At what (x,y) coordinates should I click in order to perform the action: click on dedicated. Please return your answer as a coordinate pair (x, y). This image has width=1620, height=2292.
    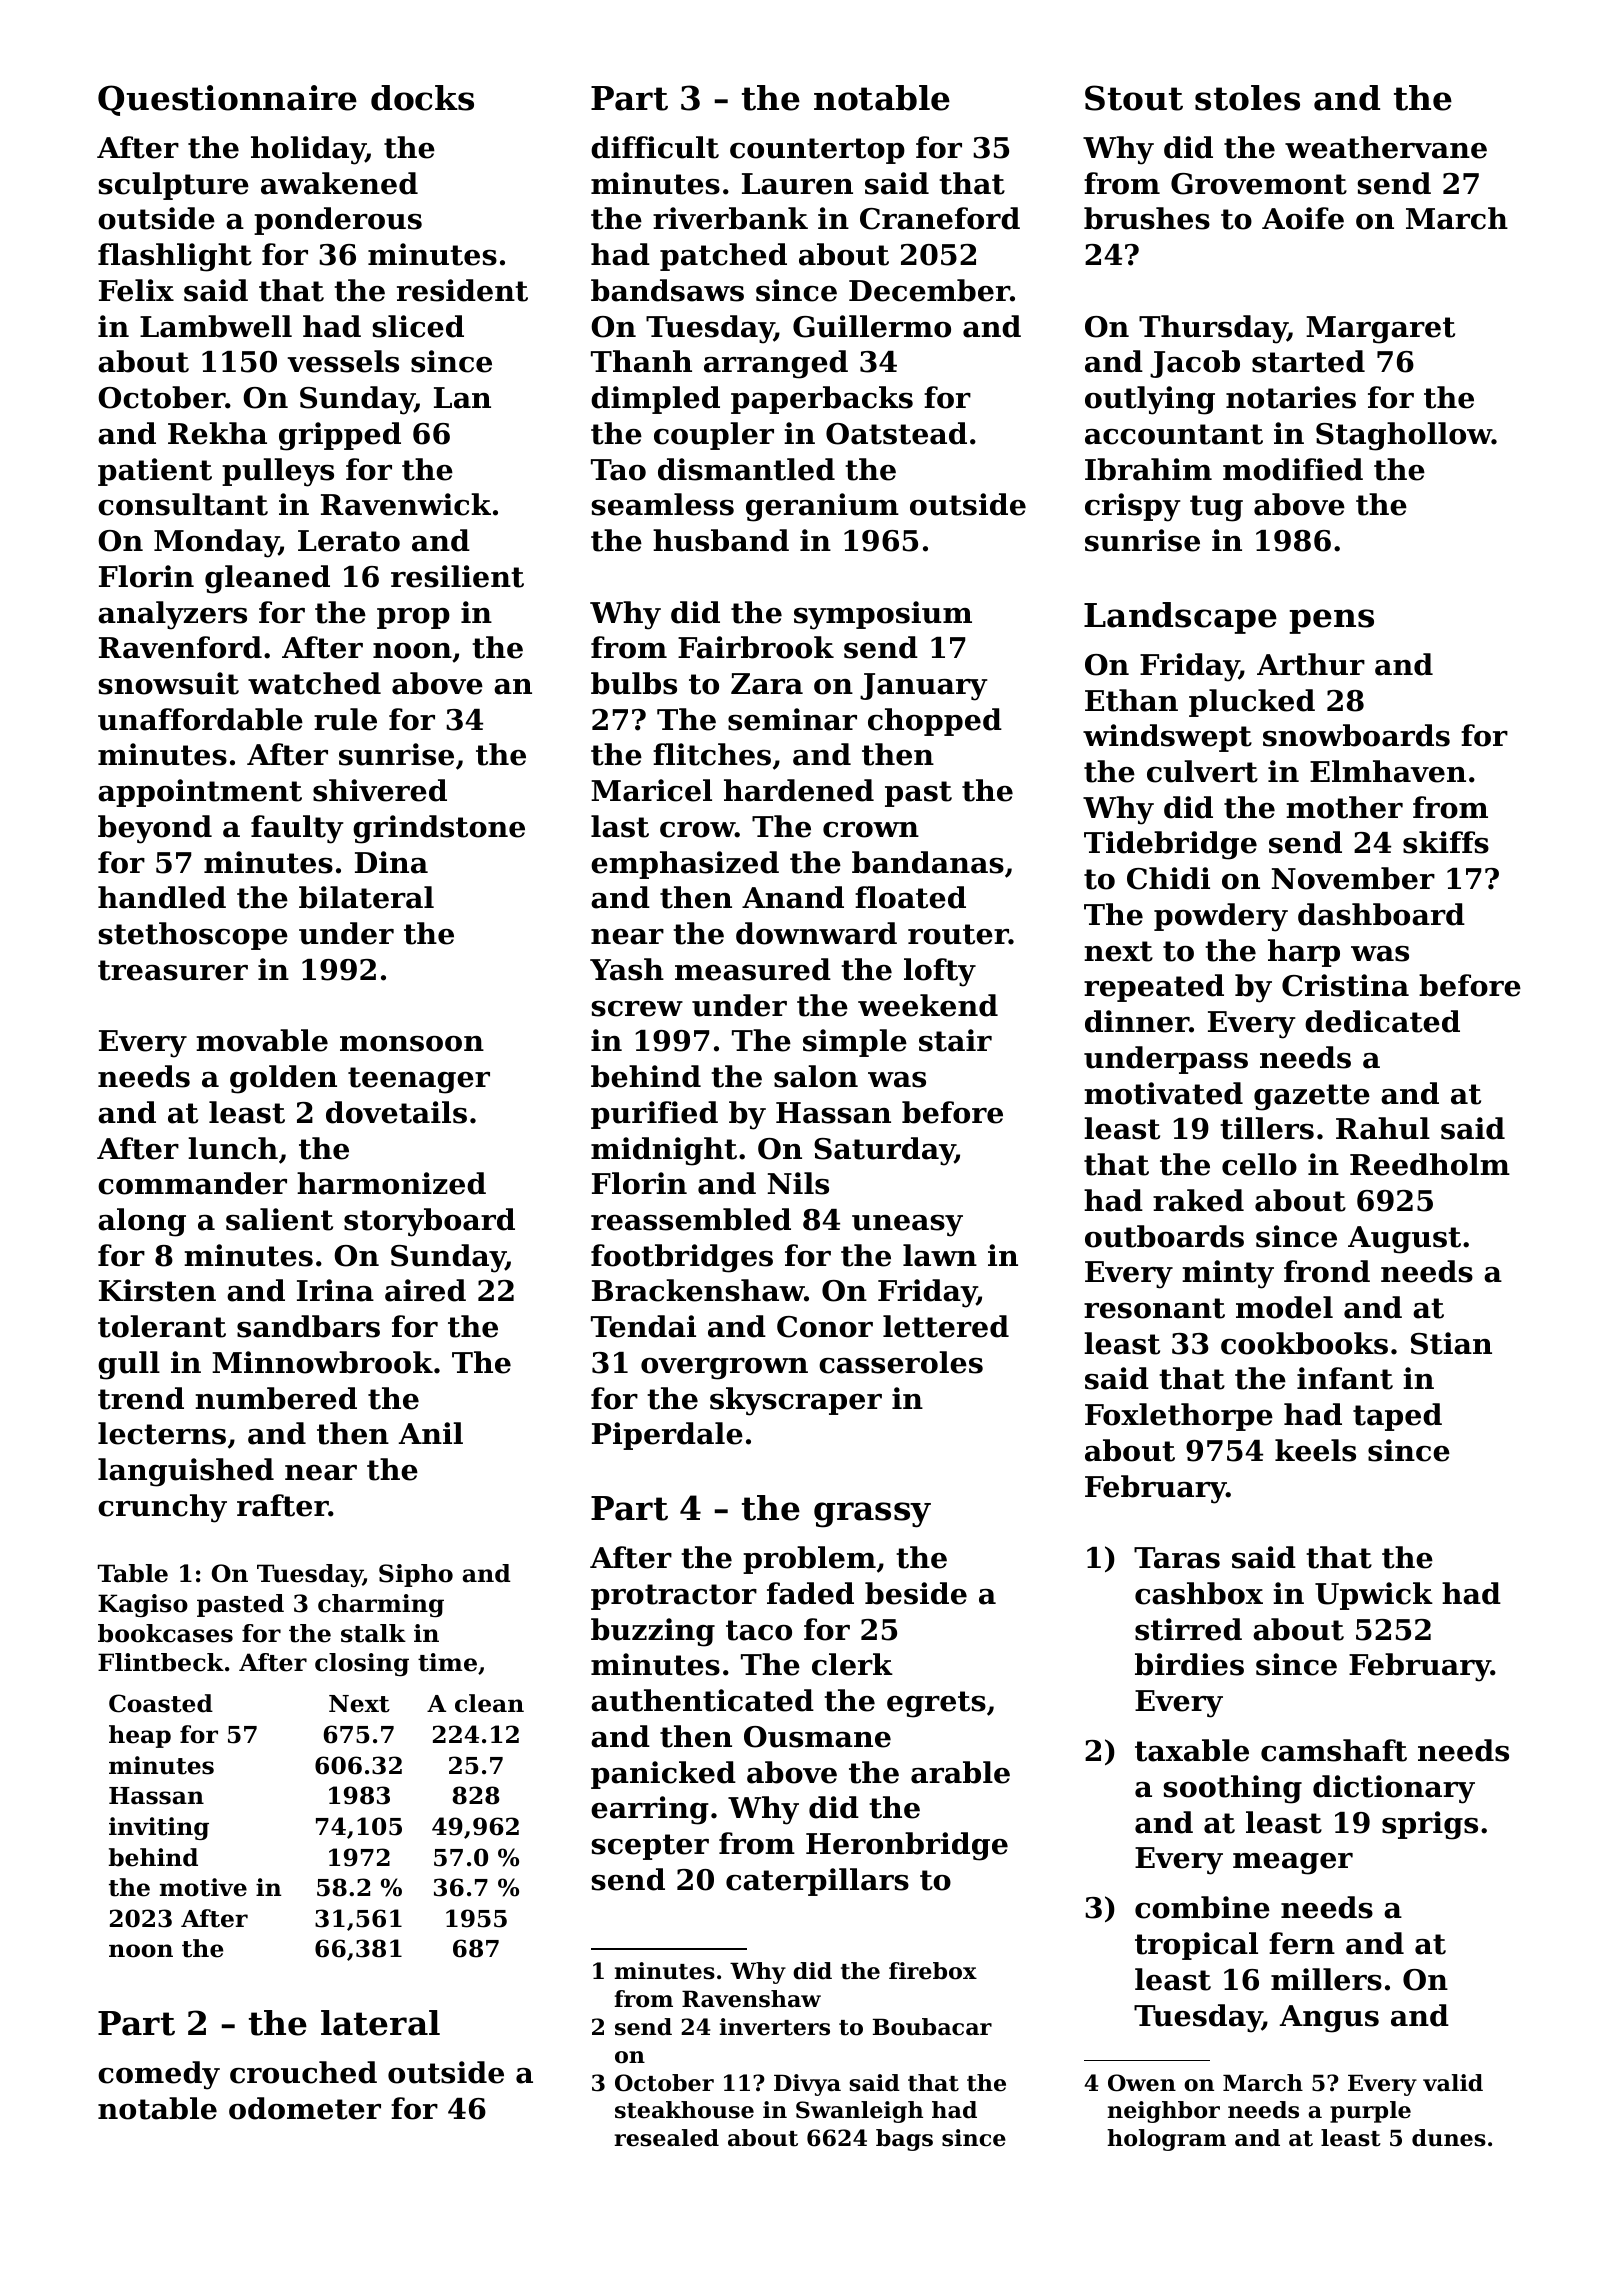
    Looking at the image, I should click on (1382, 1021).
